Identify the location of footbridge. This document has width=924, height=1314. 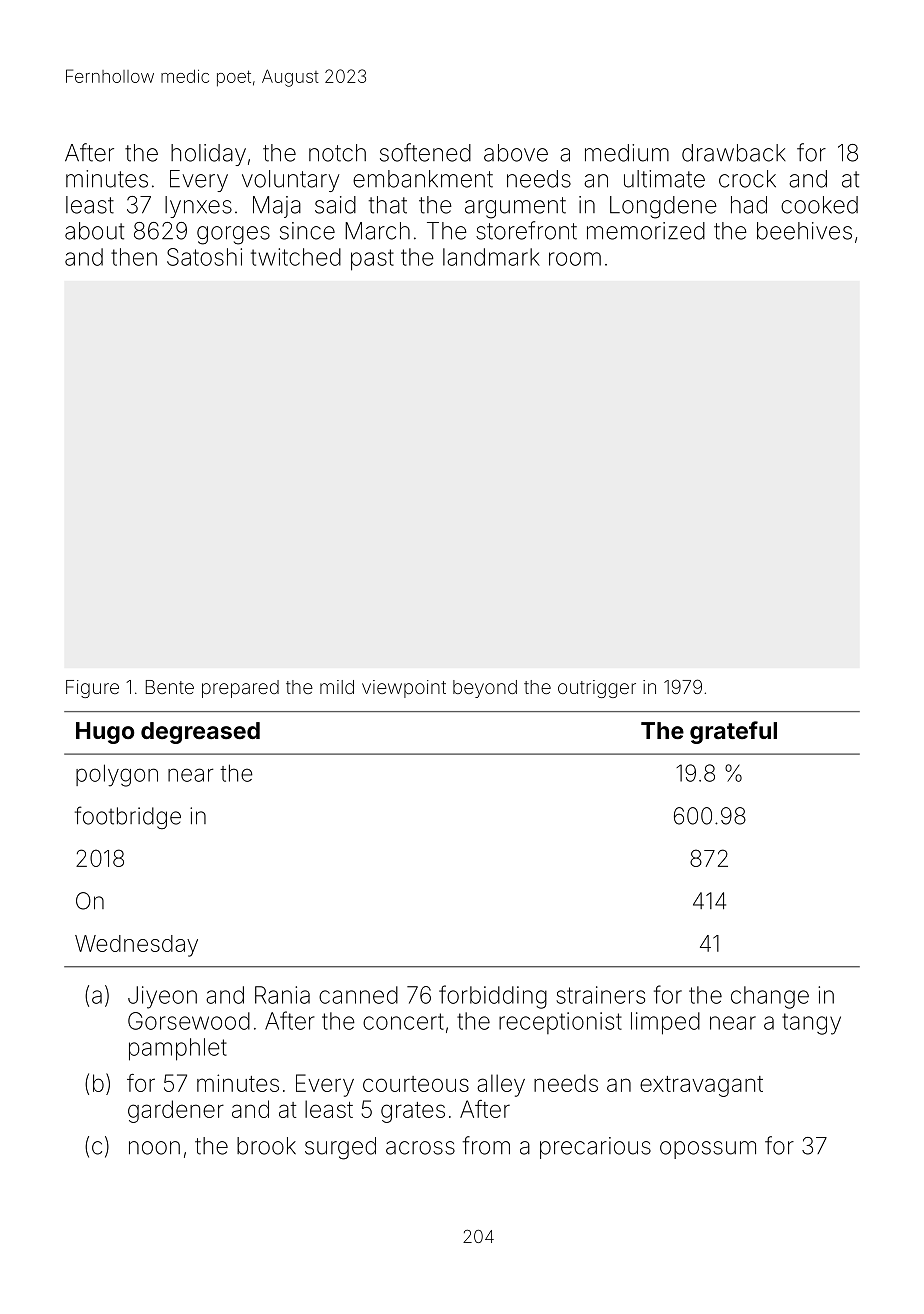
(128, 817).
